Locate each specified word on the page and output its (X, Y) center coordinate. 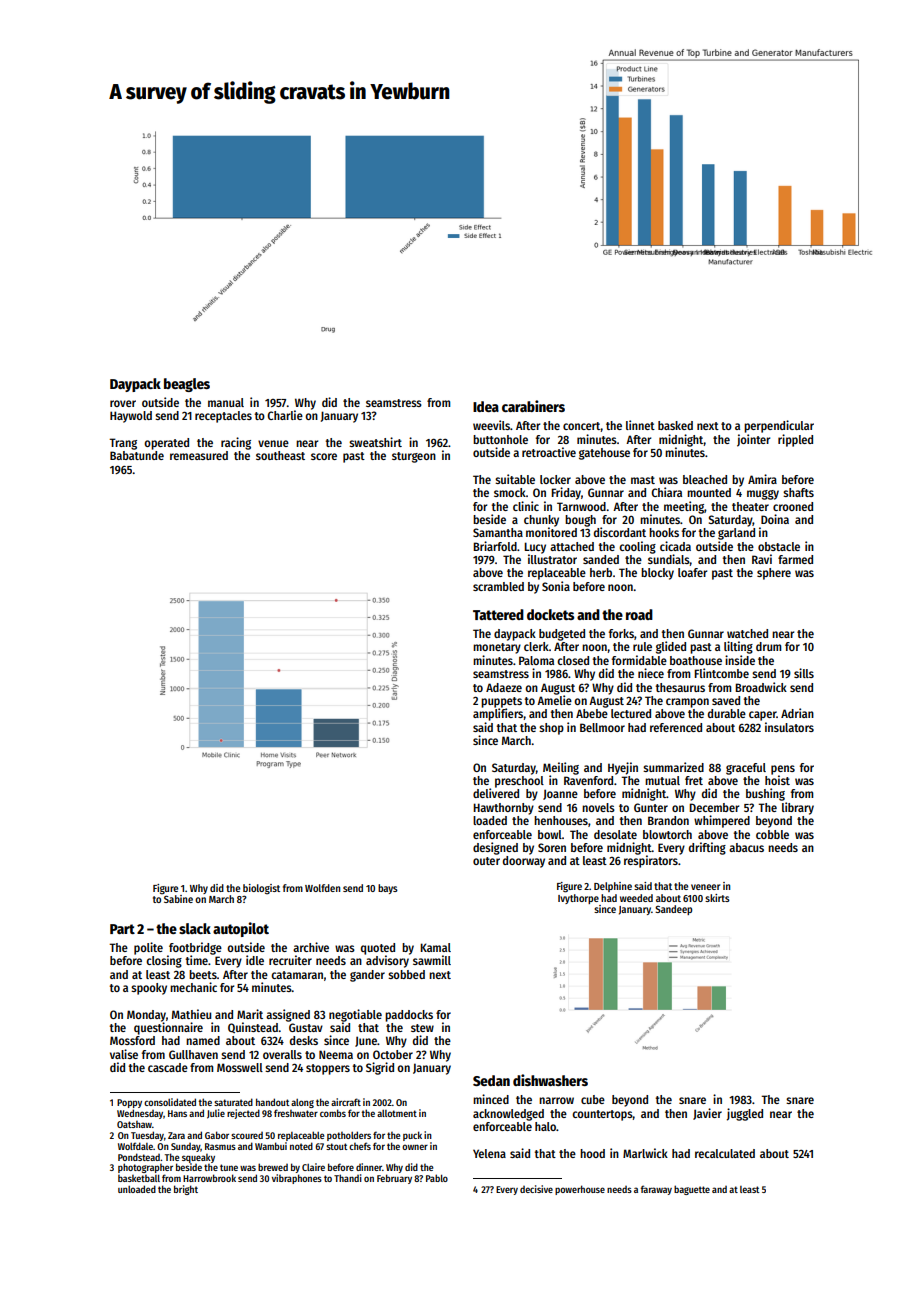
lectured (631, 713)
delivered (496, 793)
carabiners (533, 406)
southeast (280, 455)
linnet (640, 425)
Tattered (498, 614)
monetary (497, 648)
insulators (789, 727)
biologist (261, 889)
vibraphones (297, 1179)
